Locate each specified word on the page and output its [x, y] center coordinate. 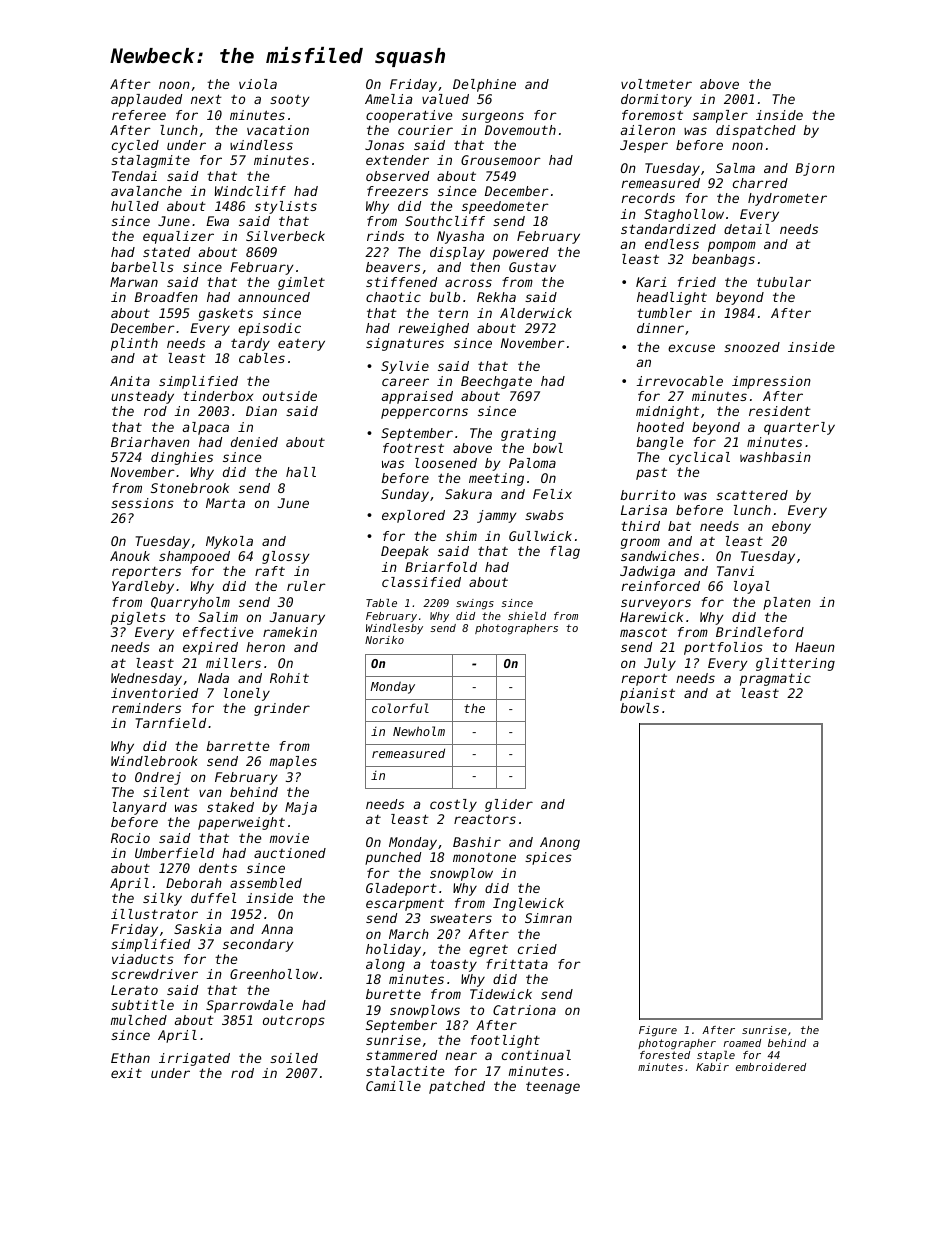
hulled [135, 206]
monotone [484, 857]
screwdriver [154, 974]
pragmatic [775, 679]
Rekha [496, 297]
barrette [237, 746]
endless [672, 244]
